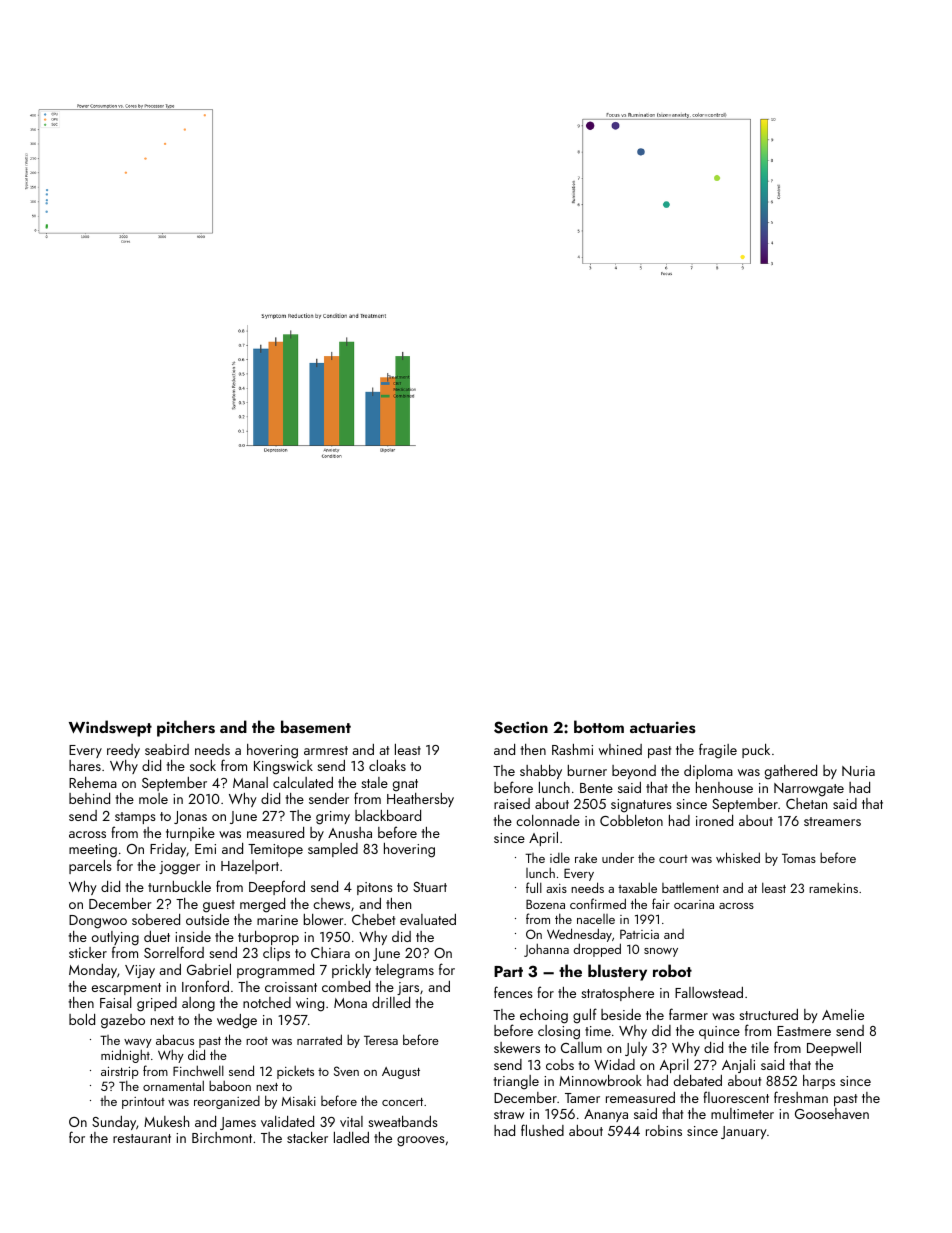  What do you see at coordinates (663, 727) in the screenshot?
I see `actuaries` at bounding box center [663, 727].
